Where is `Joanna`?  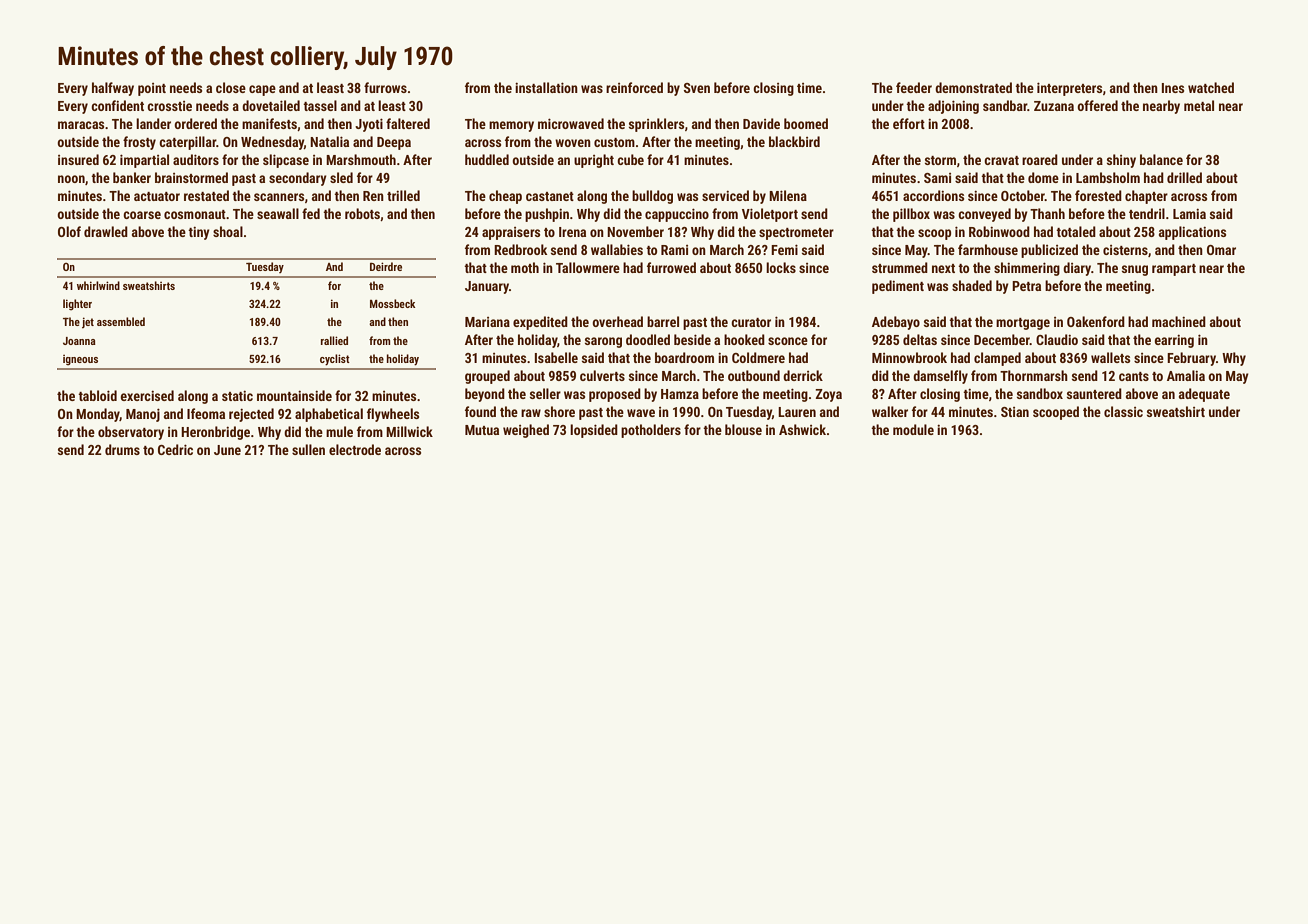
Joanna is located at coordinates (79, 341).
